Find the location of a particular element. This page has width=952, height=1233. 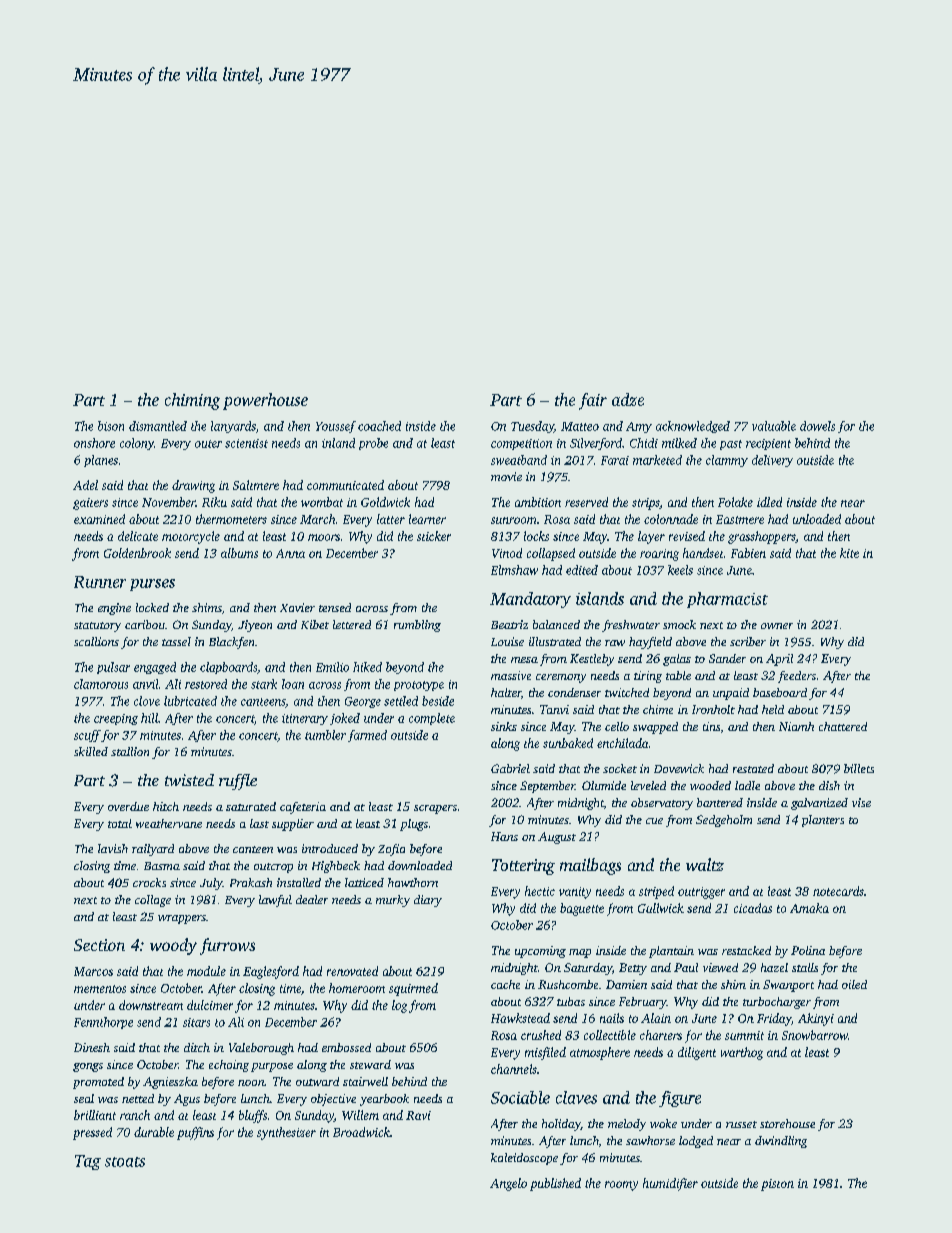

drawing is located at coordinates (193, 486).
